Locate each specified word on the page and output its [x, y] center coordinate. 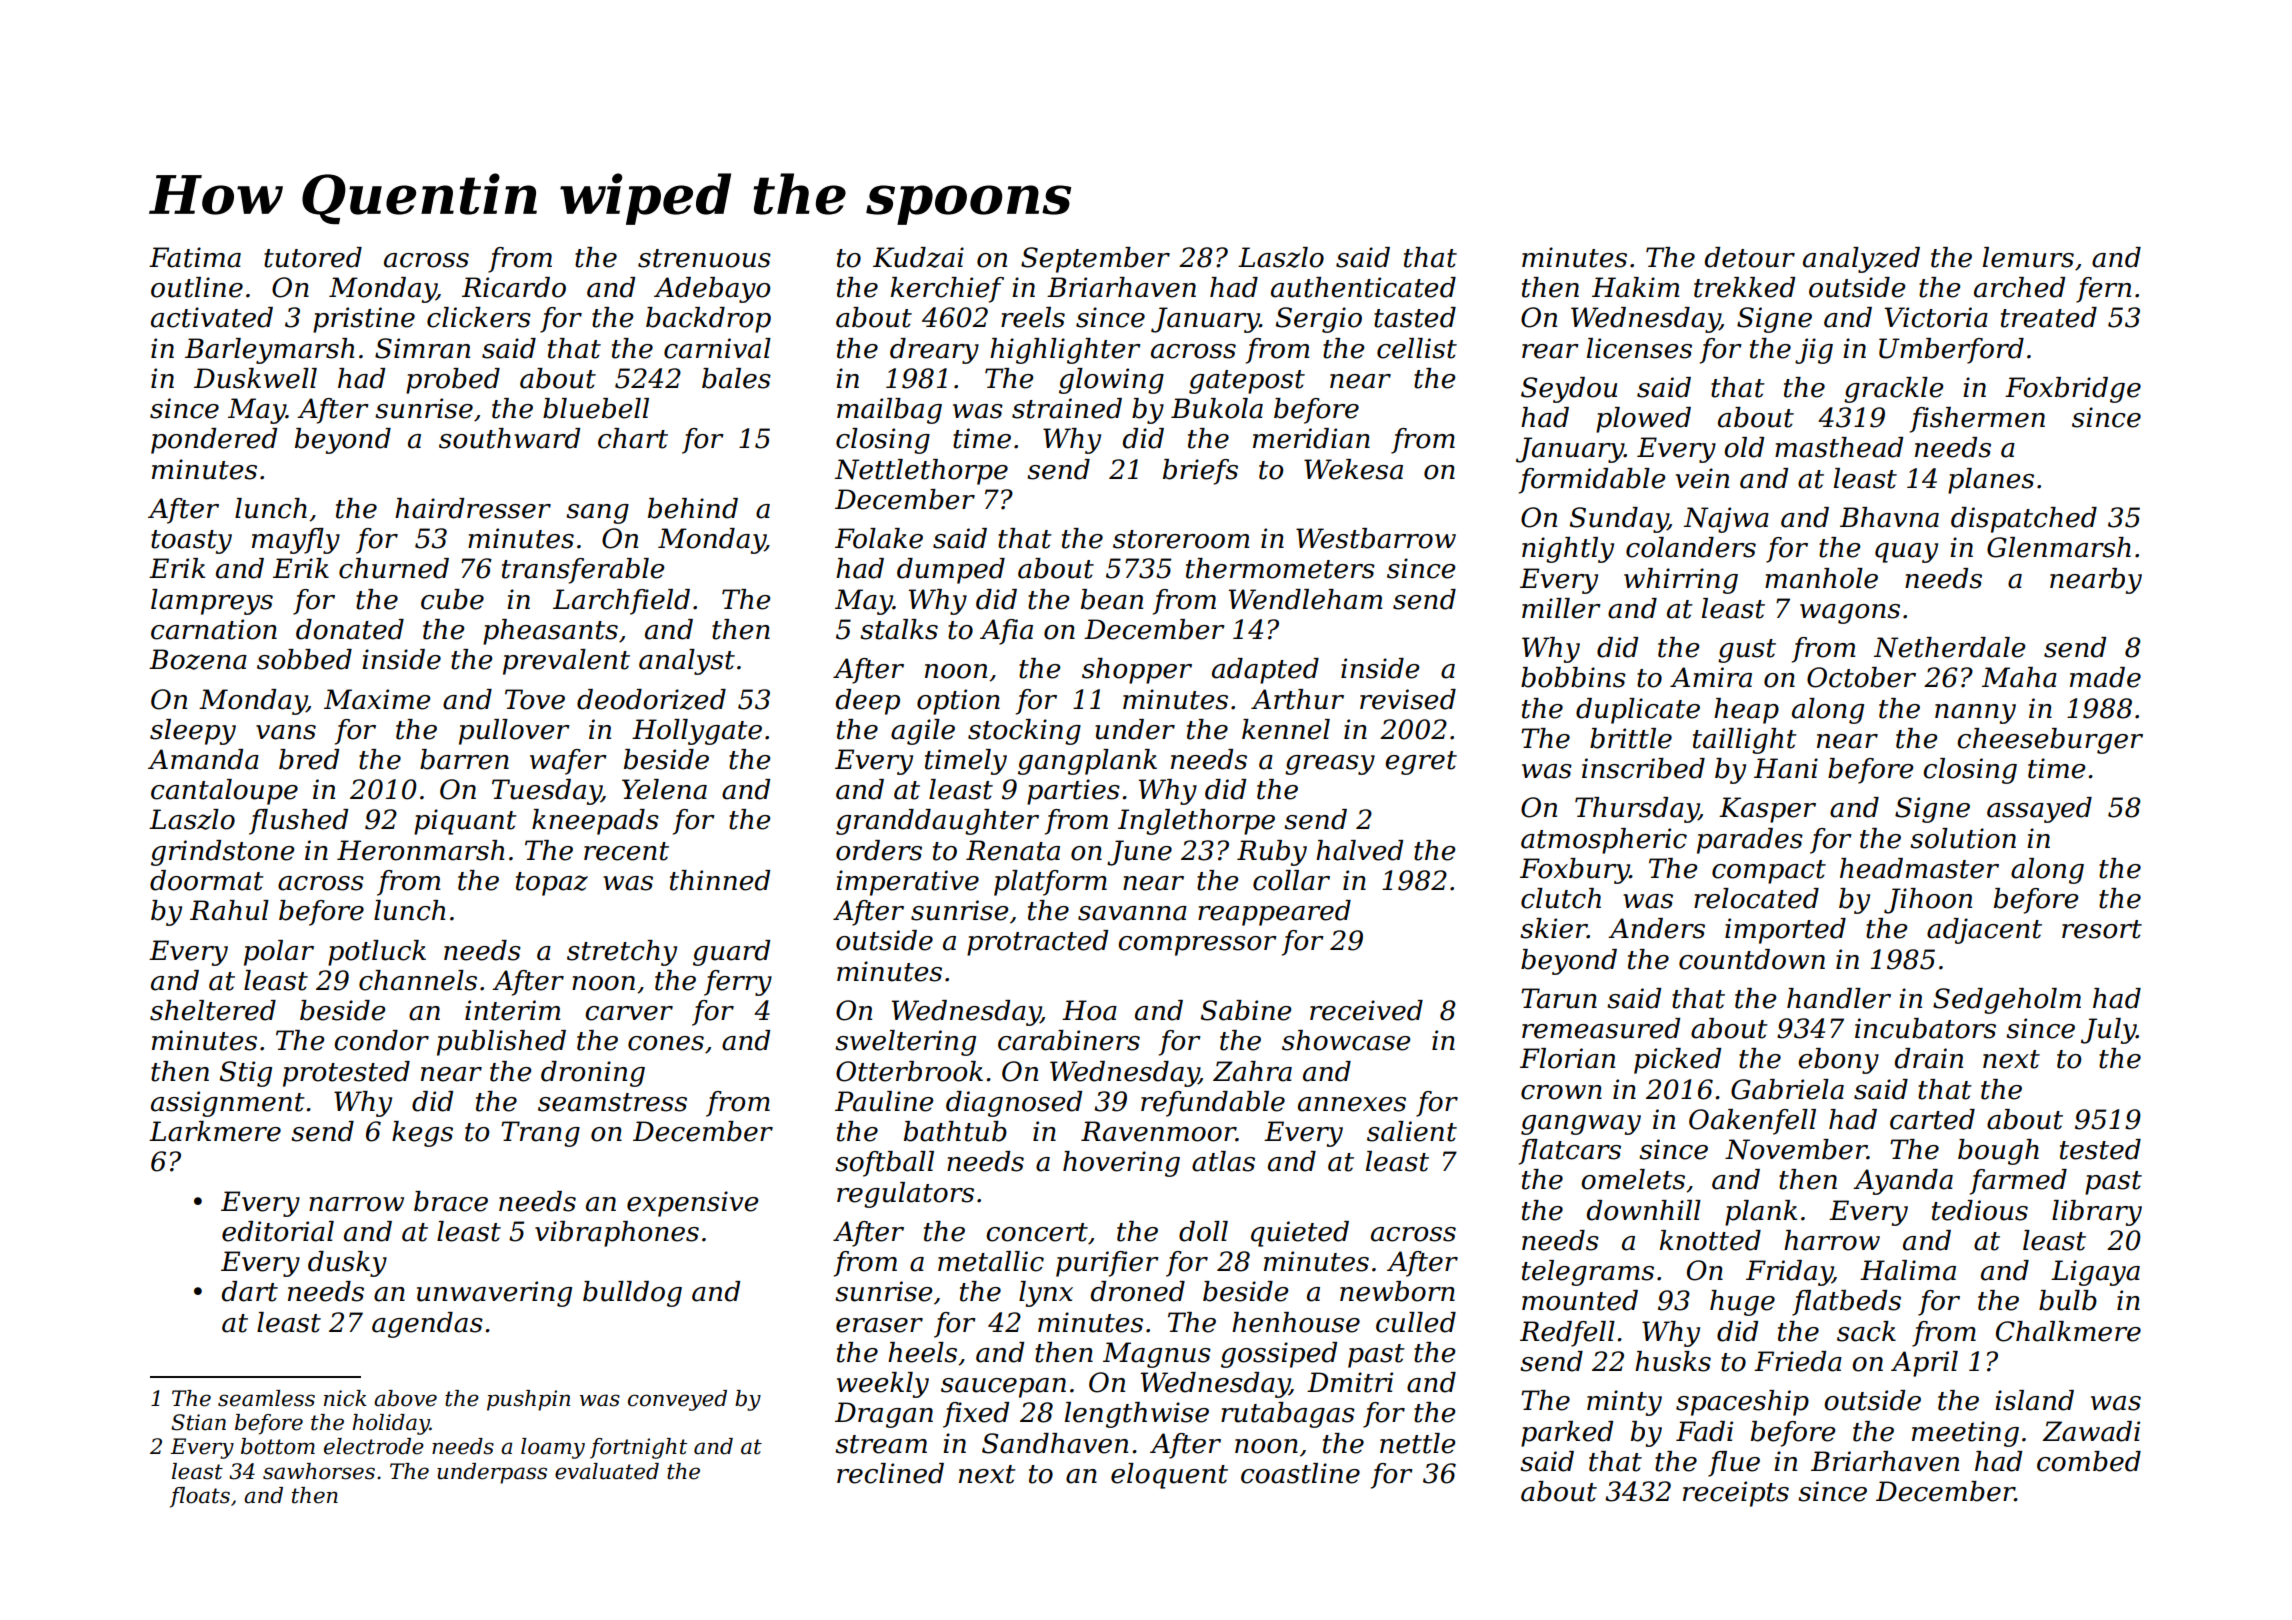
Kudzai [918, 257]
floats [200, 1497]
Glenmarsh [2059, 547]
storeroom [1181, 539]
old [1744, 447]
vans [286, 732]
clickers [479, 317]
